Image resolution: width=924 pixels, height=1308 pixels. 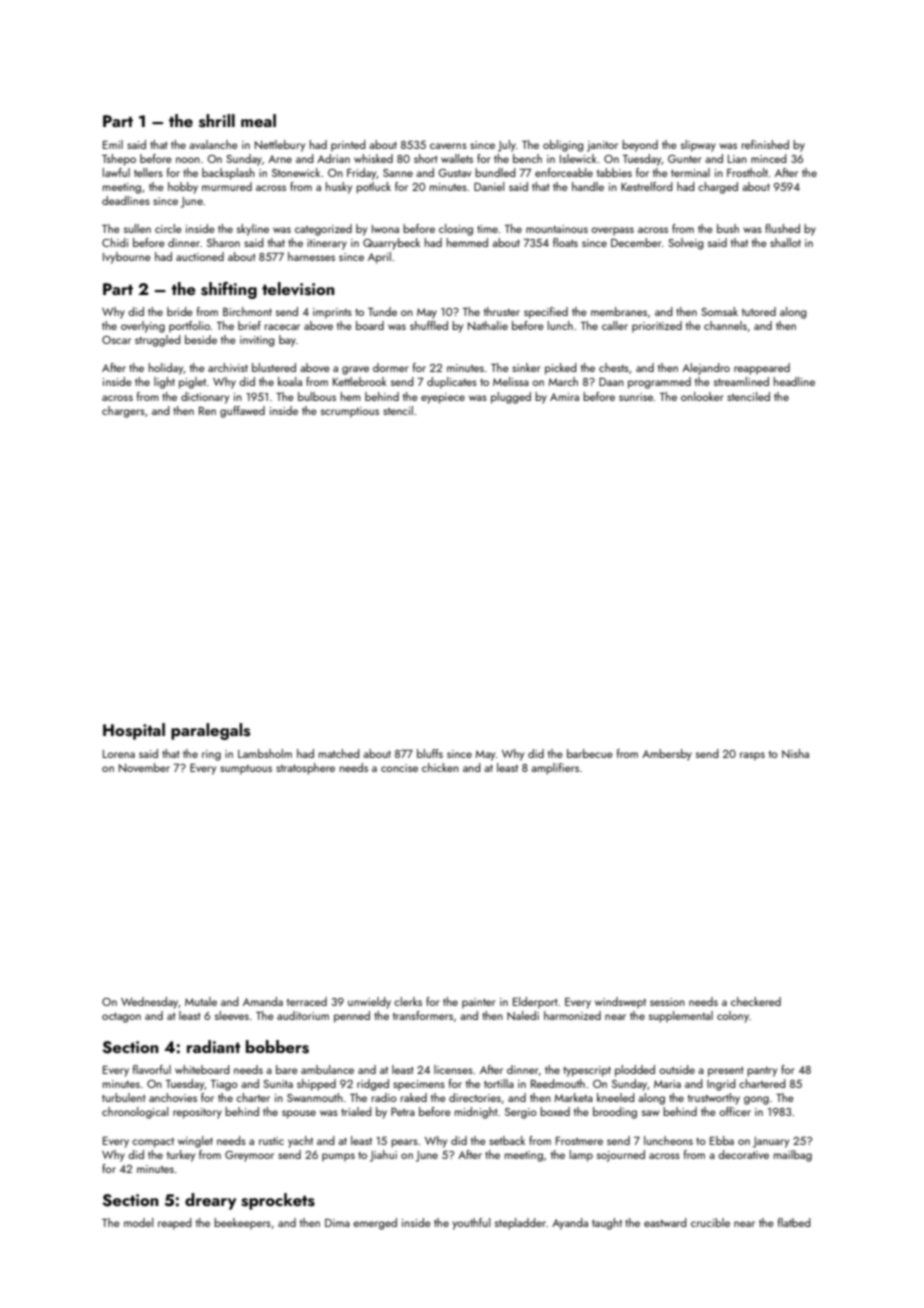 What do you see at coordinates (242, 412) in the screenshot?
I see `guffawed` at bounding box center [242, 412].
